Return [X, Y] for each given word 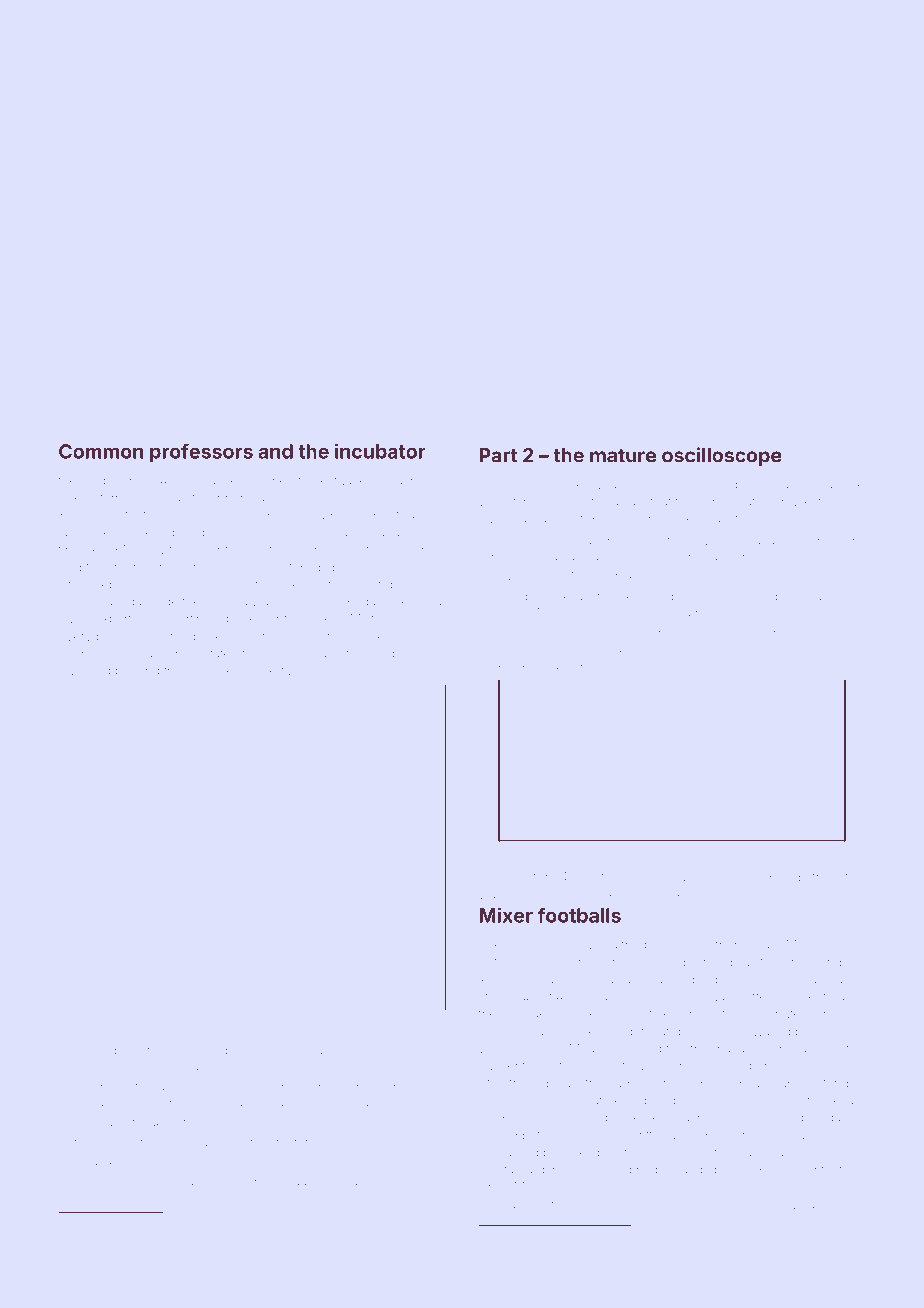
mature [623, 456]
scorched [213, 672]
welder [768, 632]
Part [498, 455]
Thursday [224, 1103]
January [530, 670]
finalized [82, 549]
